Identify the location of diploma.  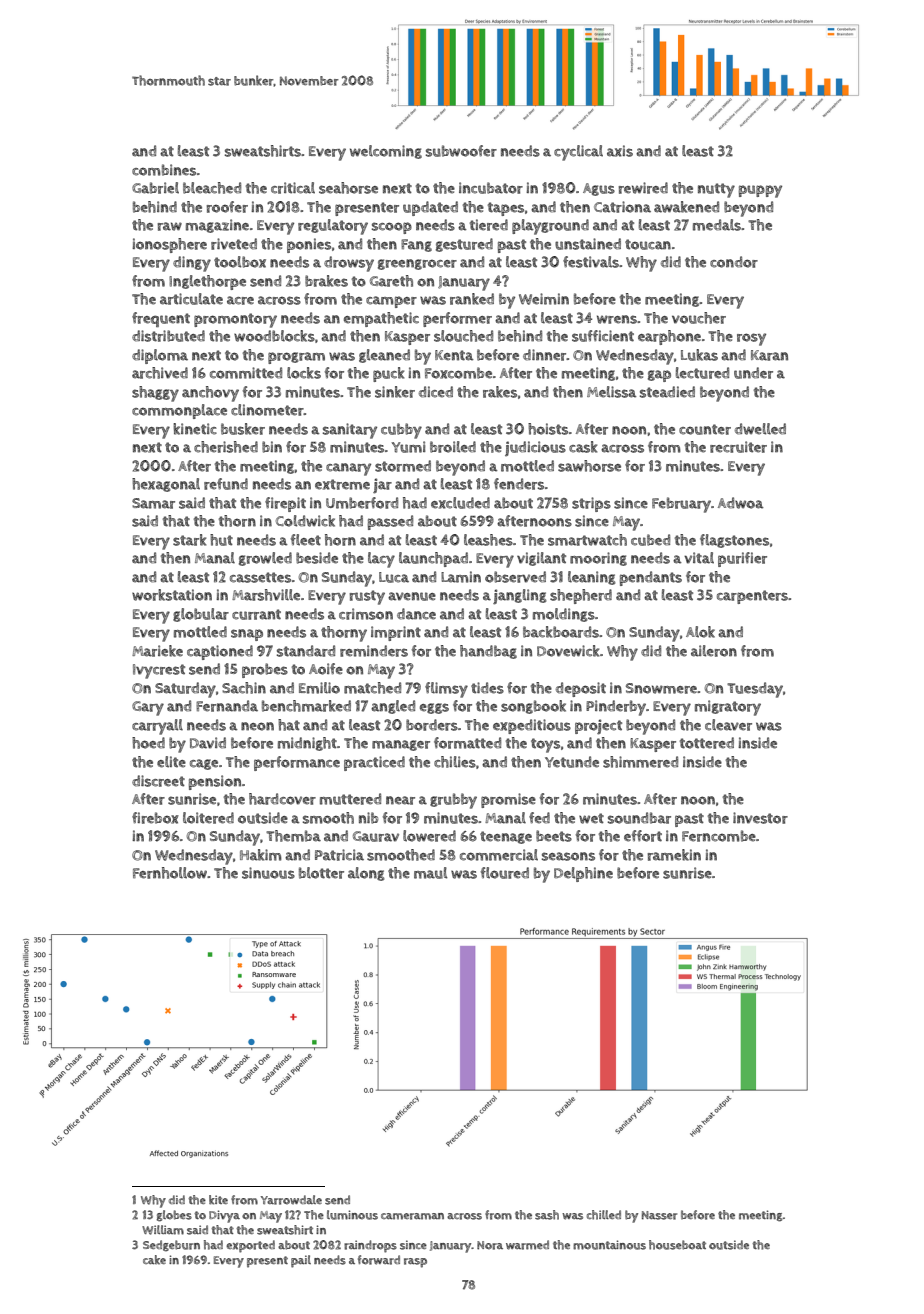
(160, 356).
